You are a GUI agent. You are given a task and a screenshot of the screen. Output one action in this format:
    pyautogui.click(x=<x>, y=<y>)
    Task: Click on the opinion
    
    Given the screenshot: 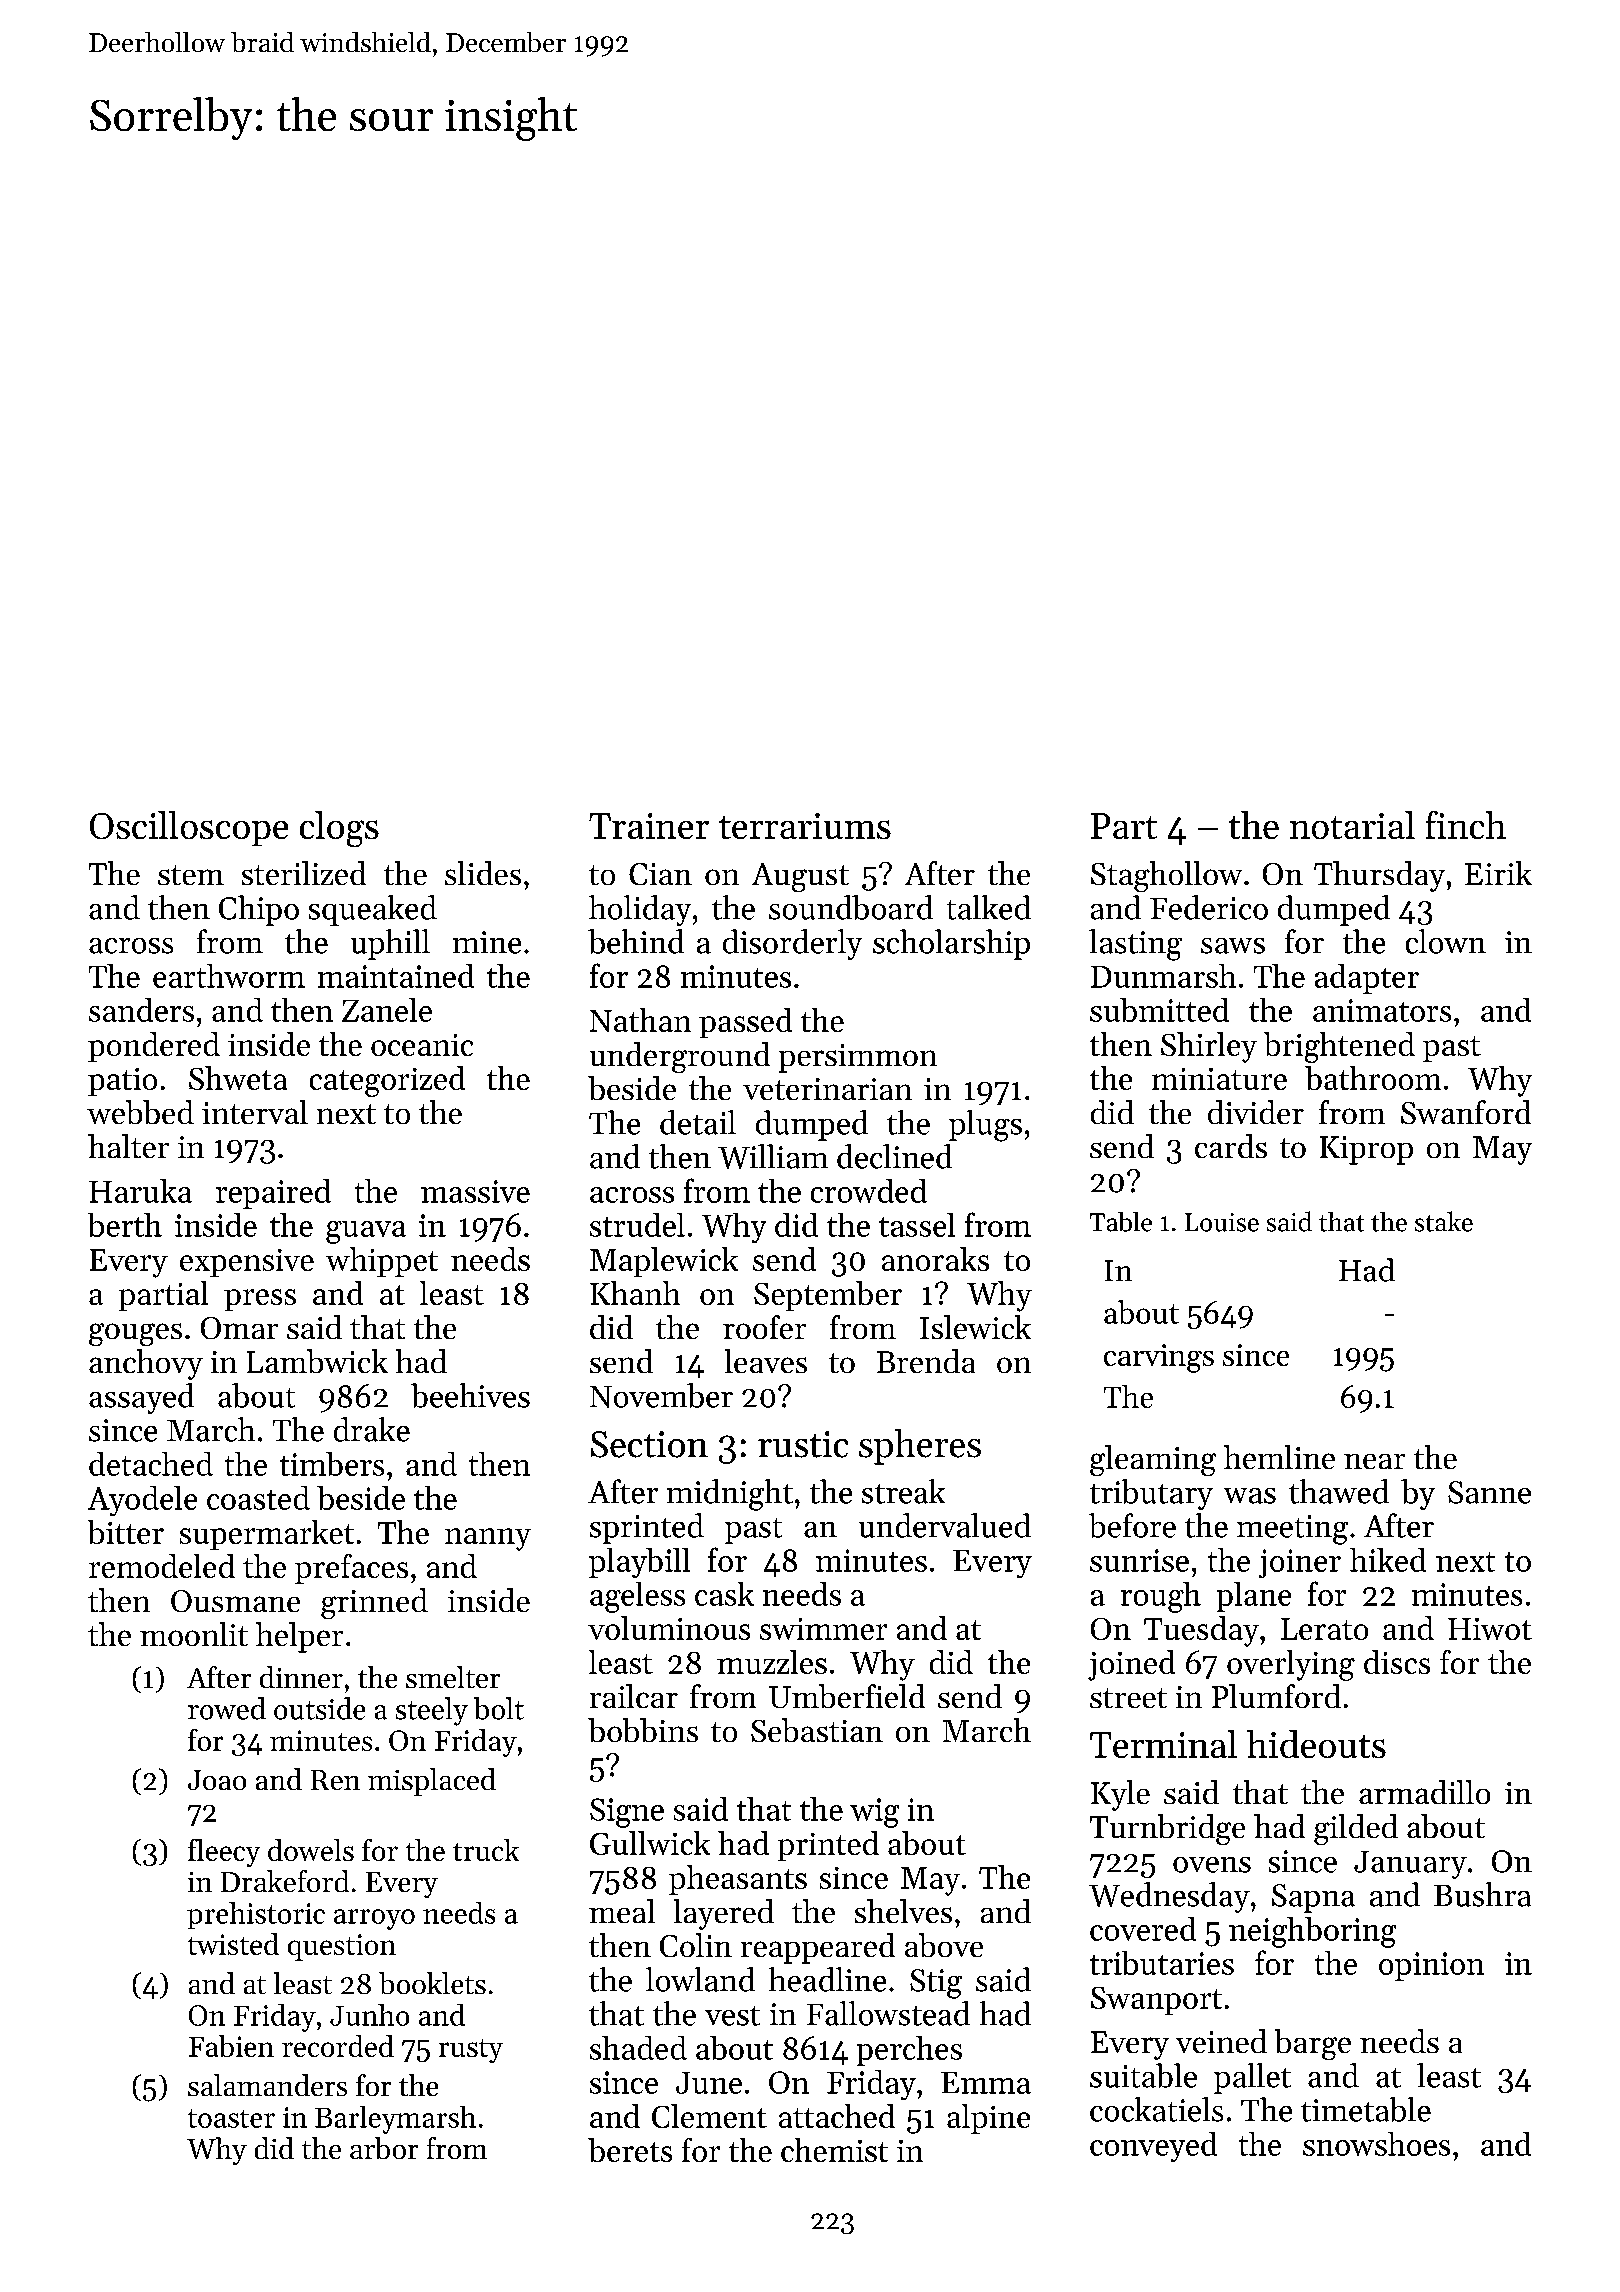 What is the action you would take?
    pyautogui.click(x=1431, y=1966)
